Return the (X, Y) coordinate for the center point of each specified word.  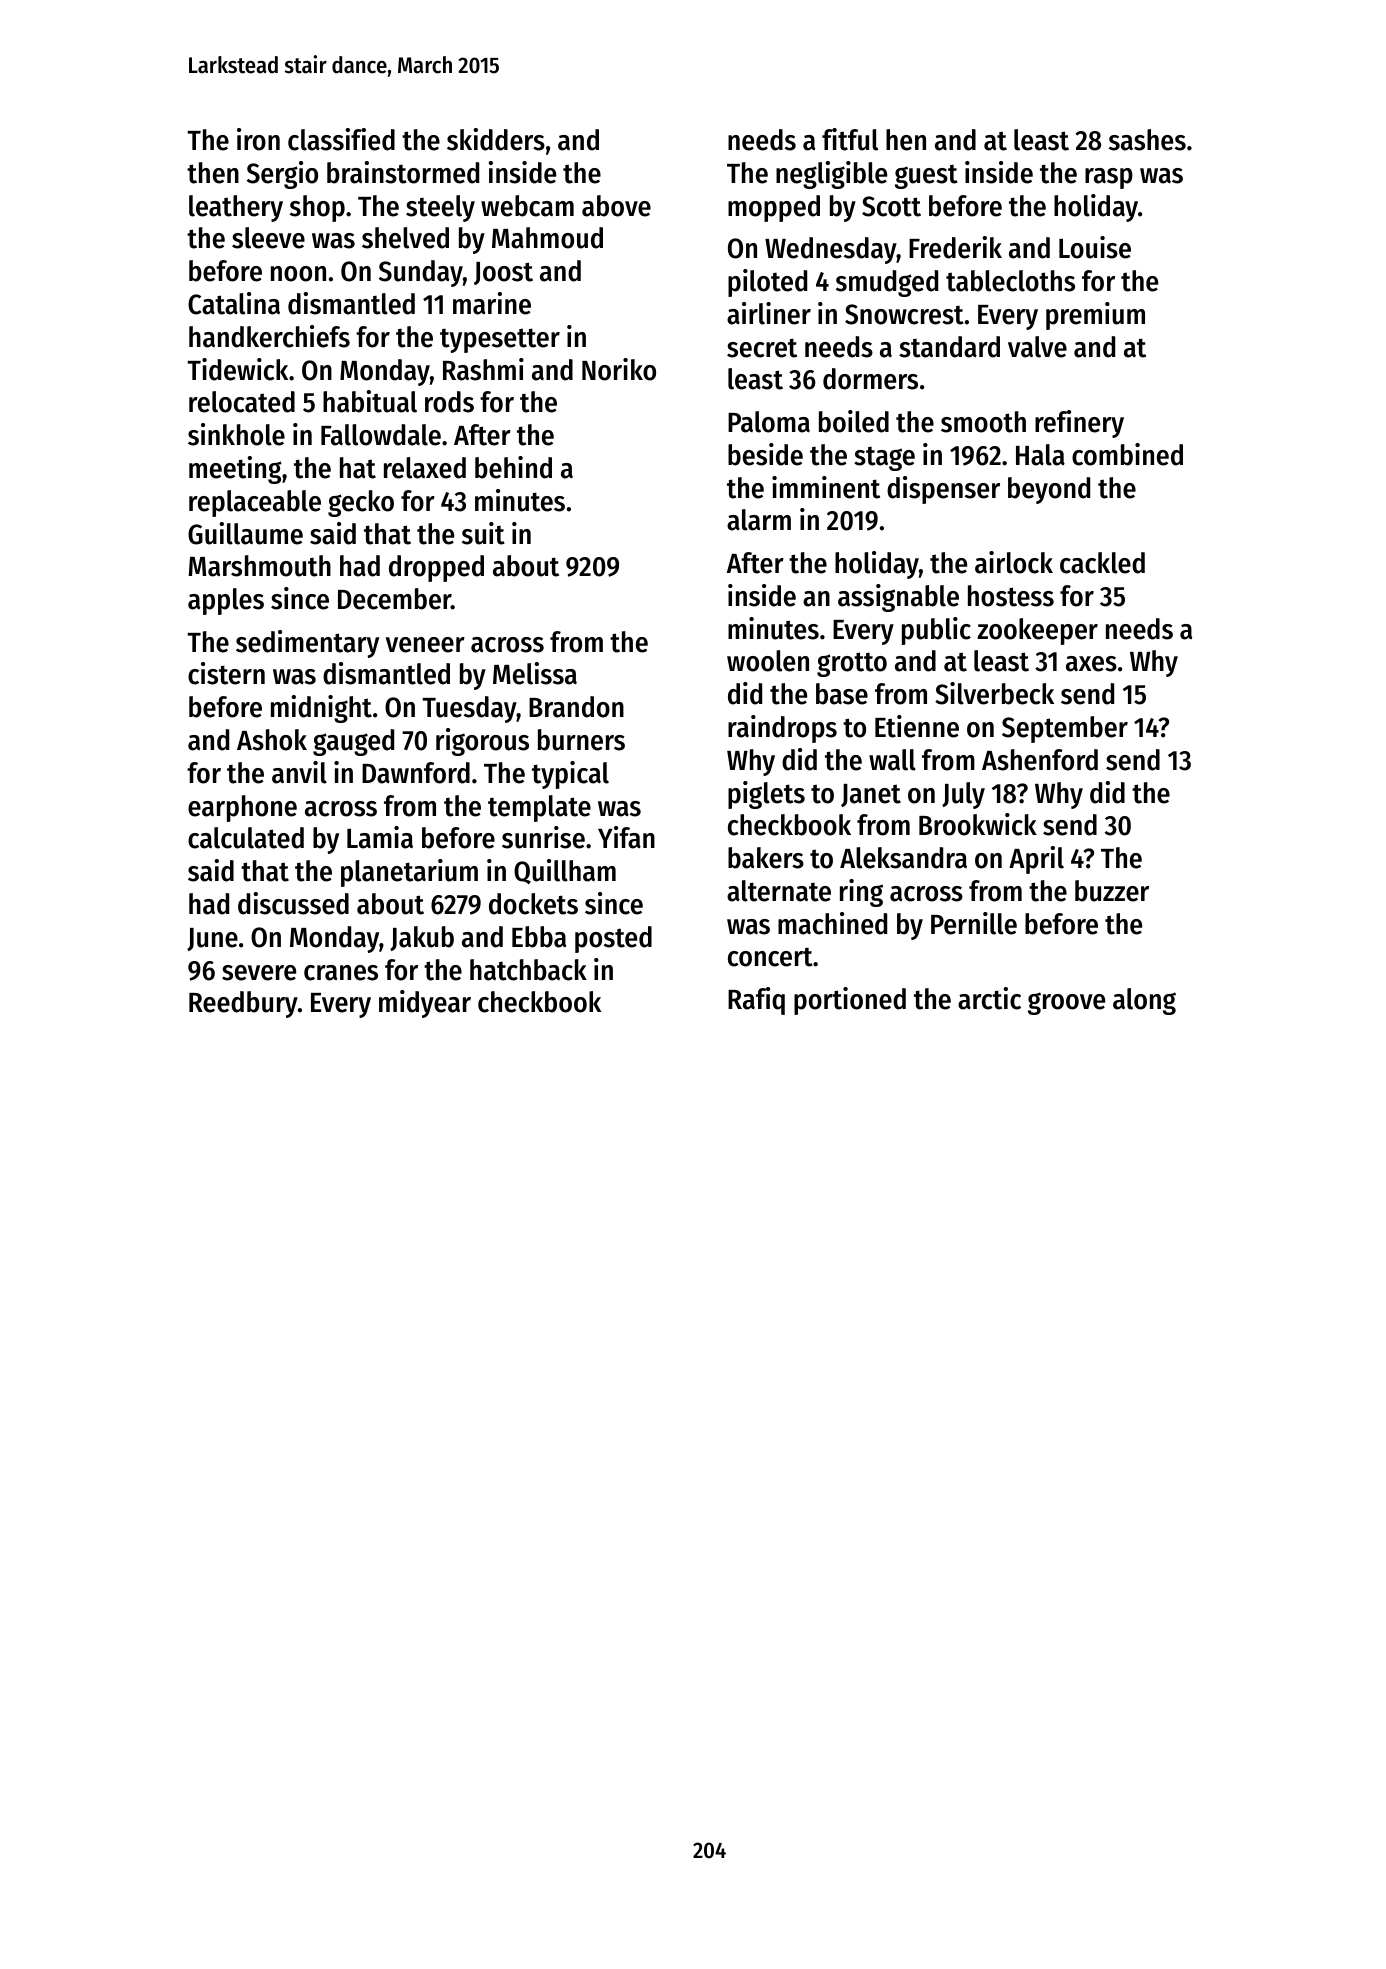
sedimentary (307, 644)
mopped (774, 208)
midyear (425, 1004)
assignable (898, 598)
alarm (759, 520)
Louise (1095, 247)
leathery (236, 208)
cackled (1102, 563)
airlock (1014, 562)
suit (483, 533)
